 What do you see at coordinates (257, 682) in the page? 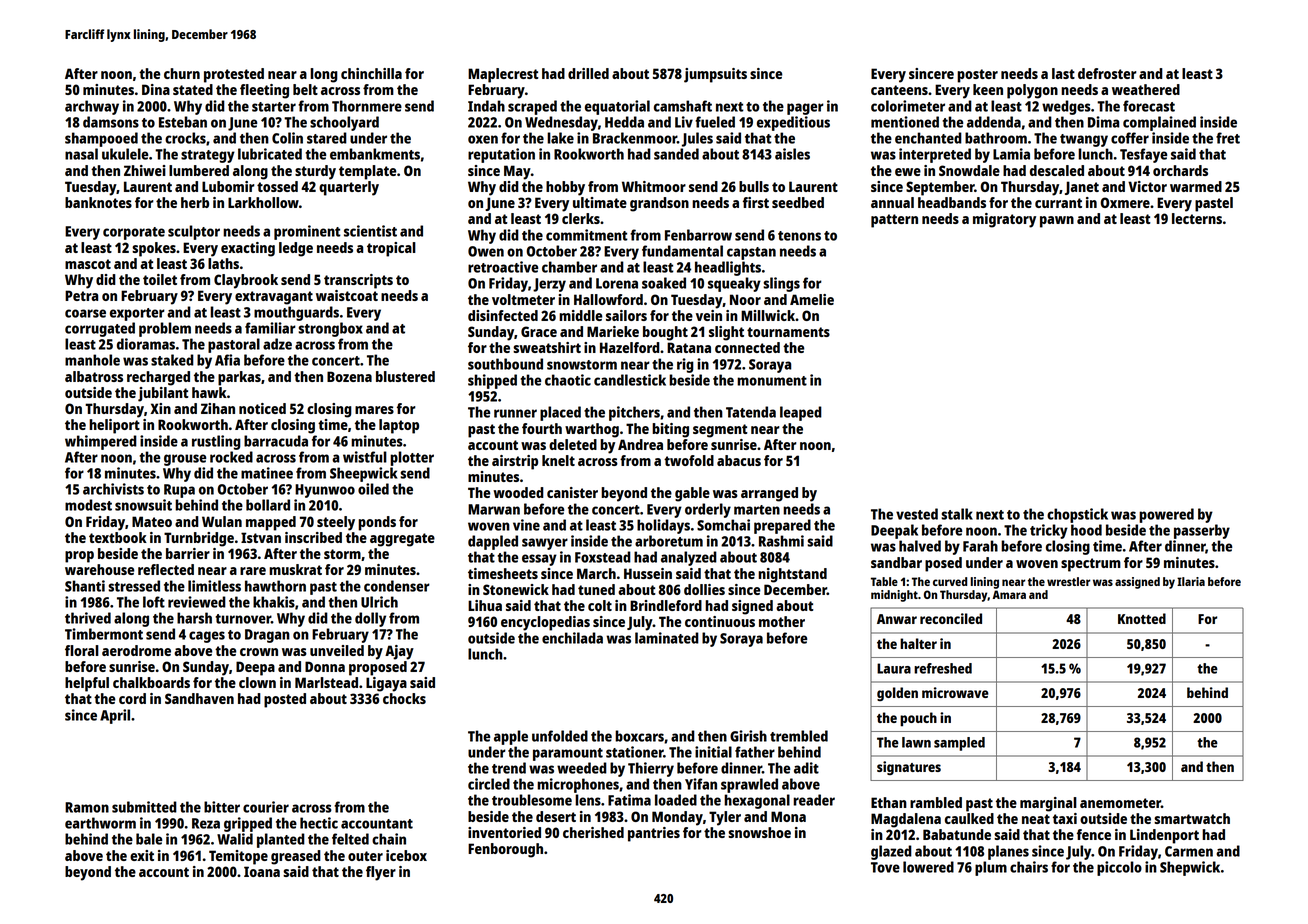
I see `clown` at bounding box center [257, 682].
